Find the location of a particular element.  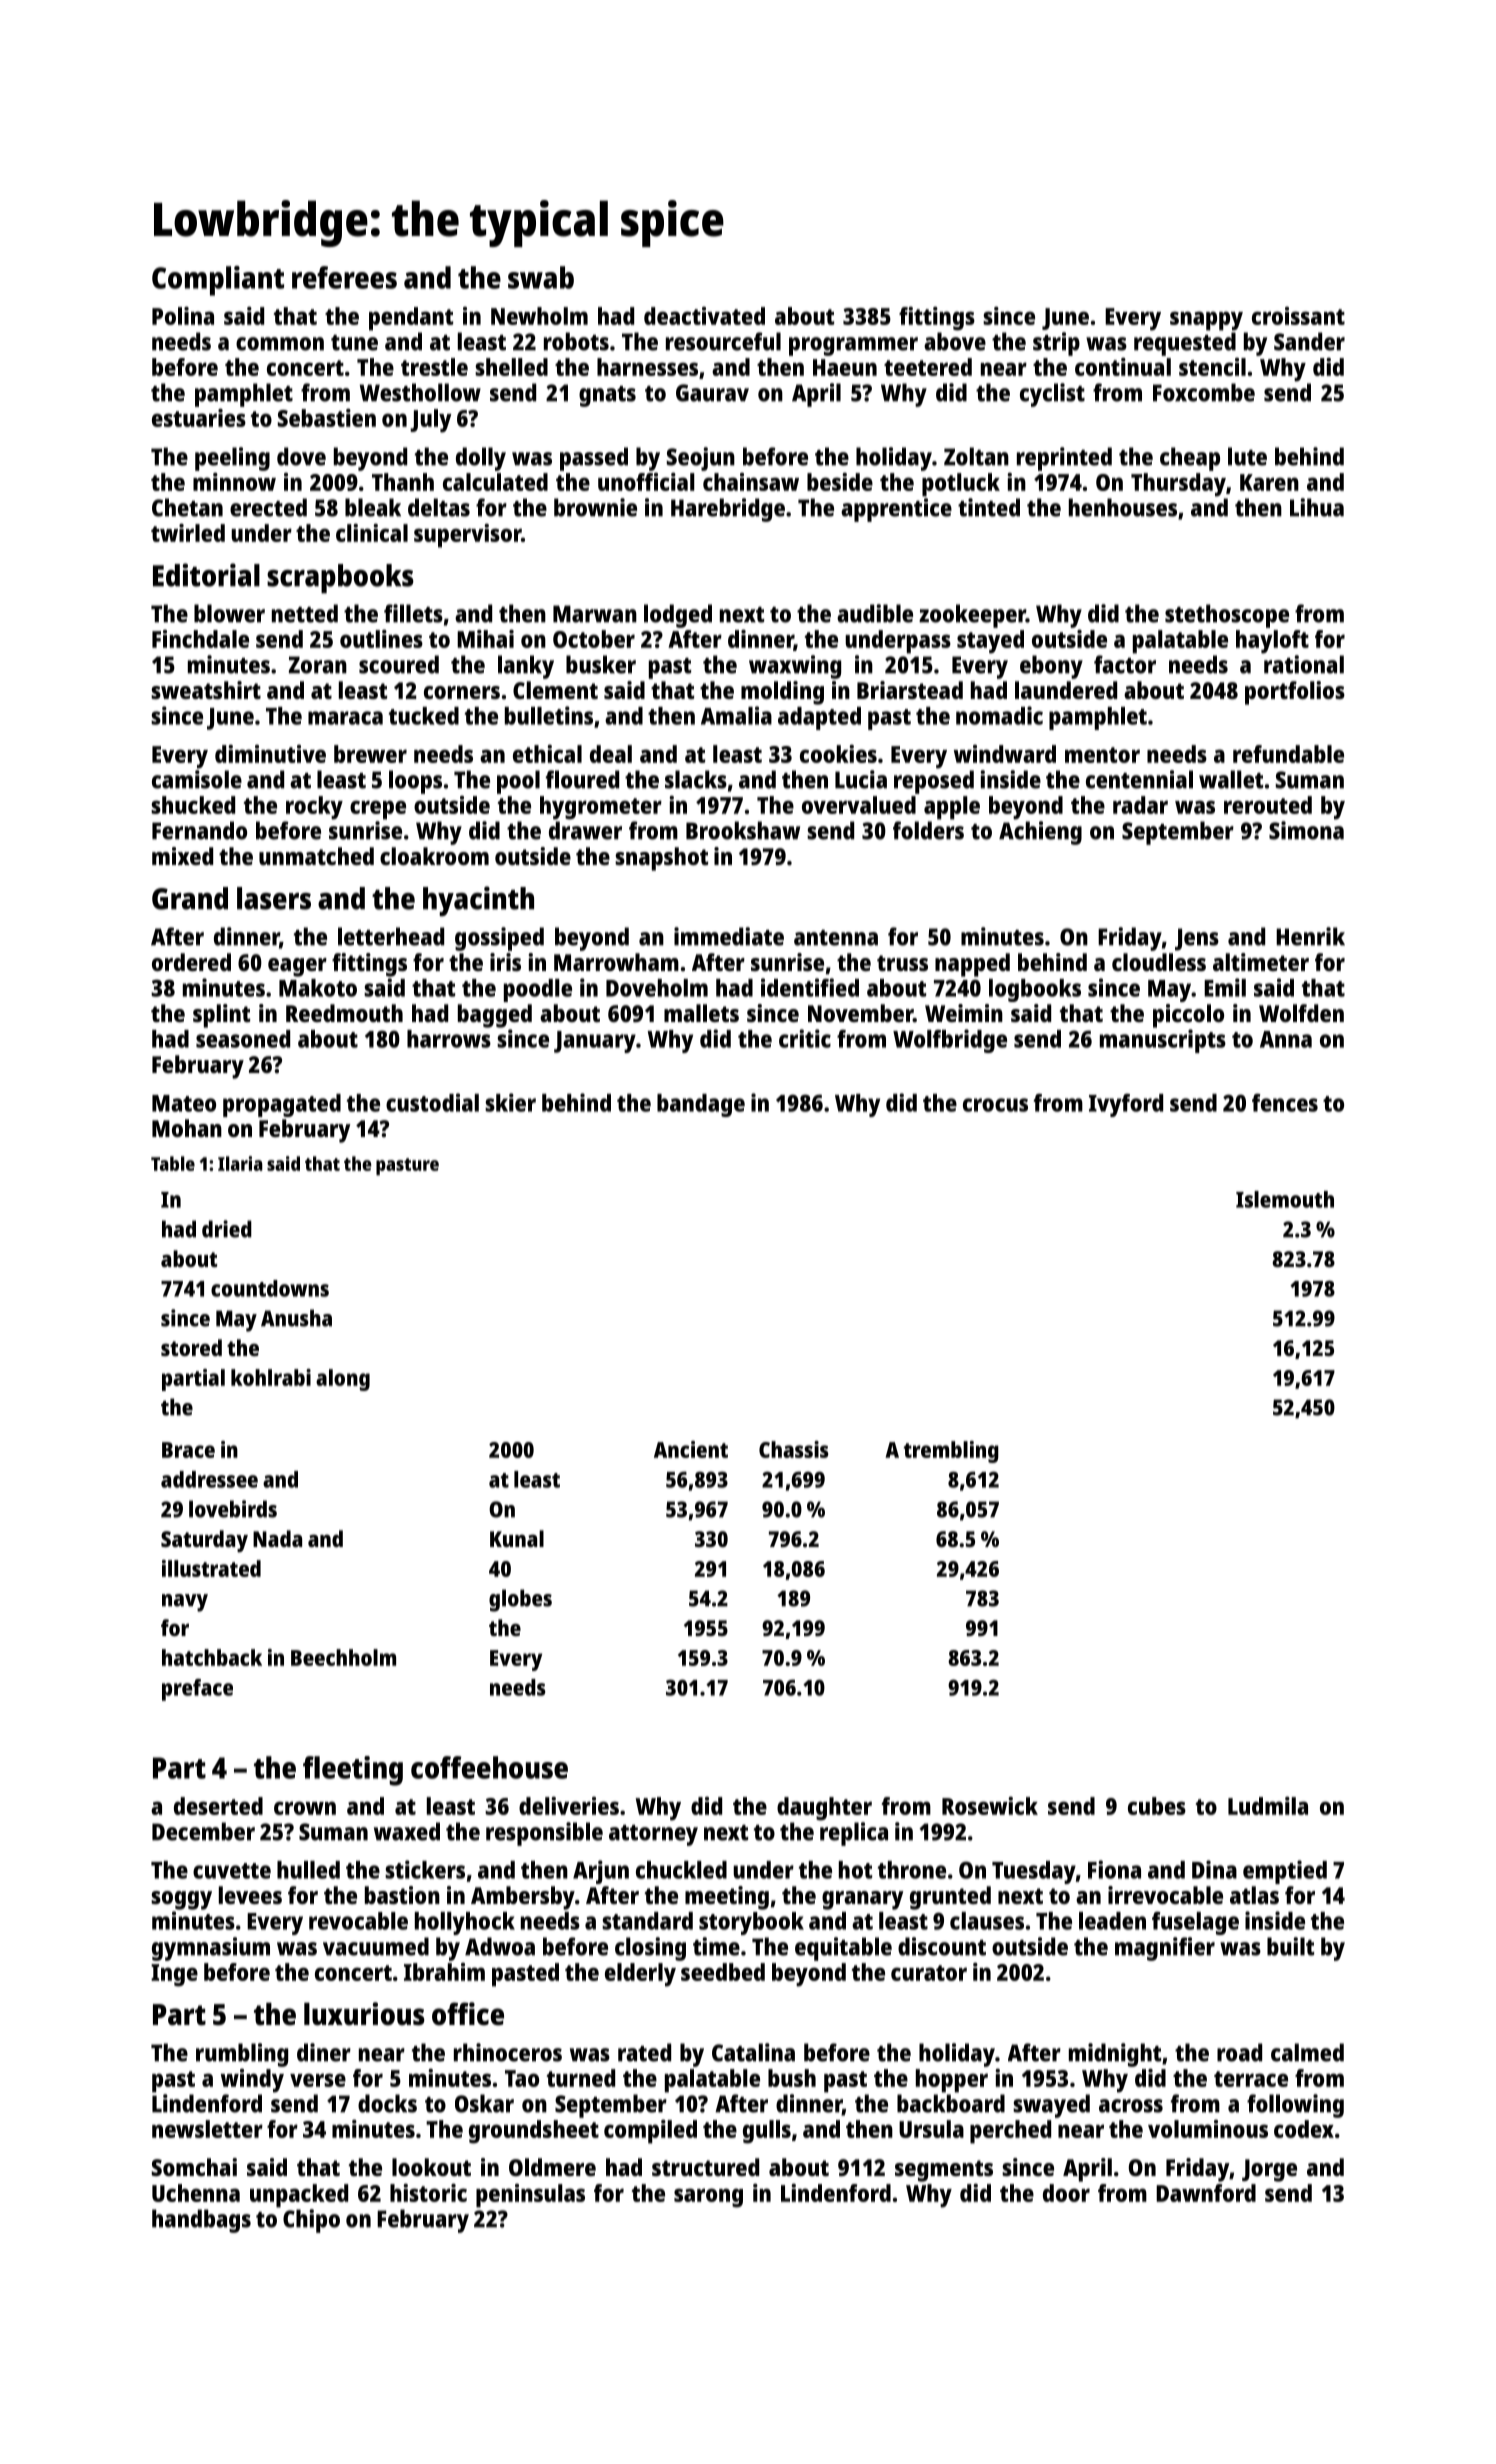

wallet is located at coordinates (1231, 779).
